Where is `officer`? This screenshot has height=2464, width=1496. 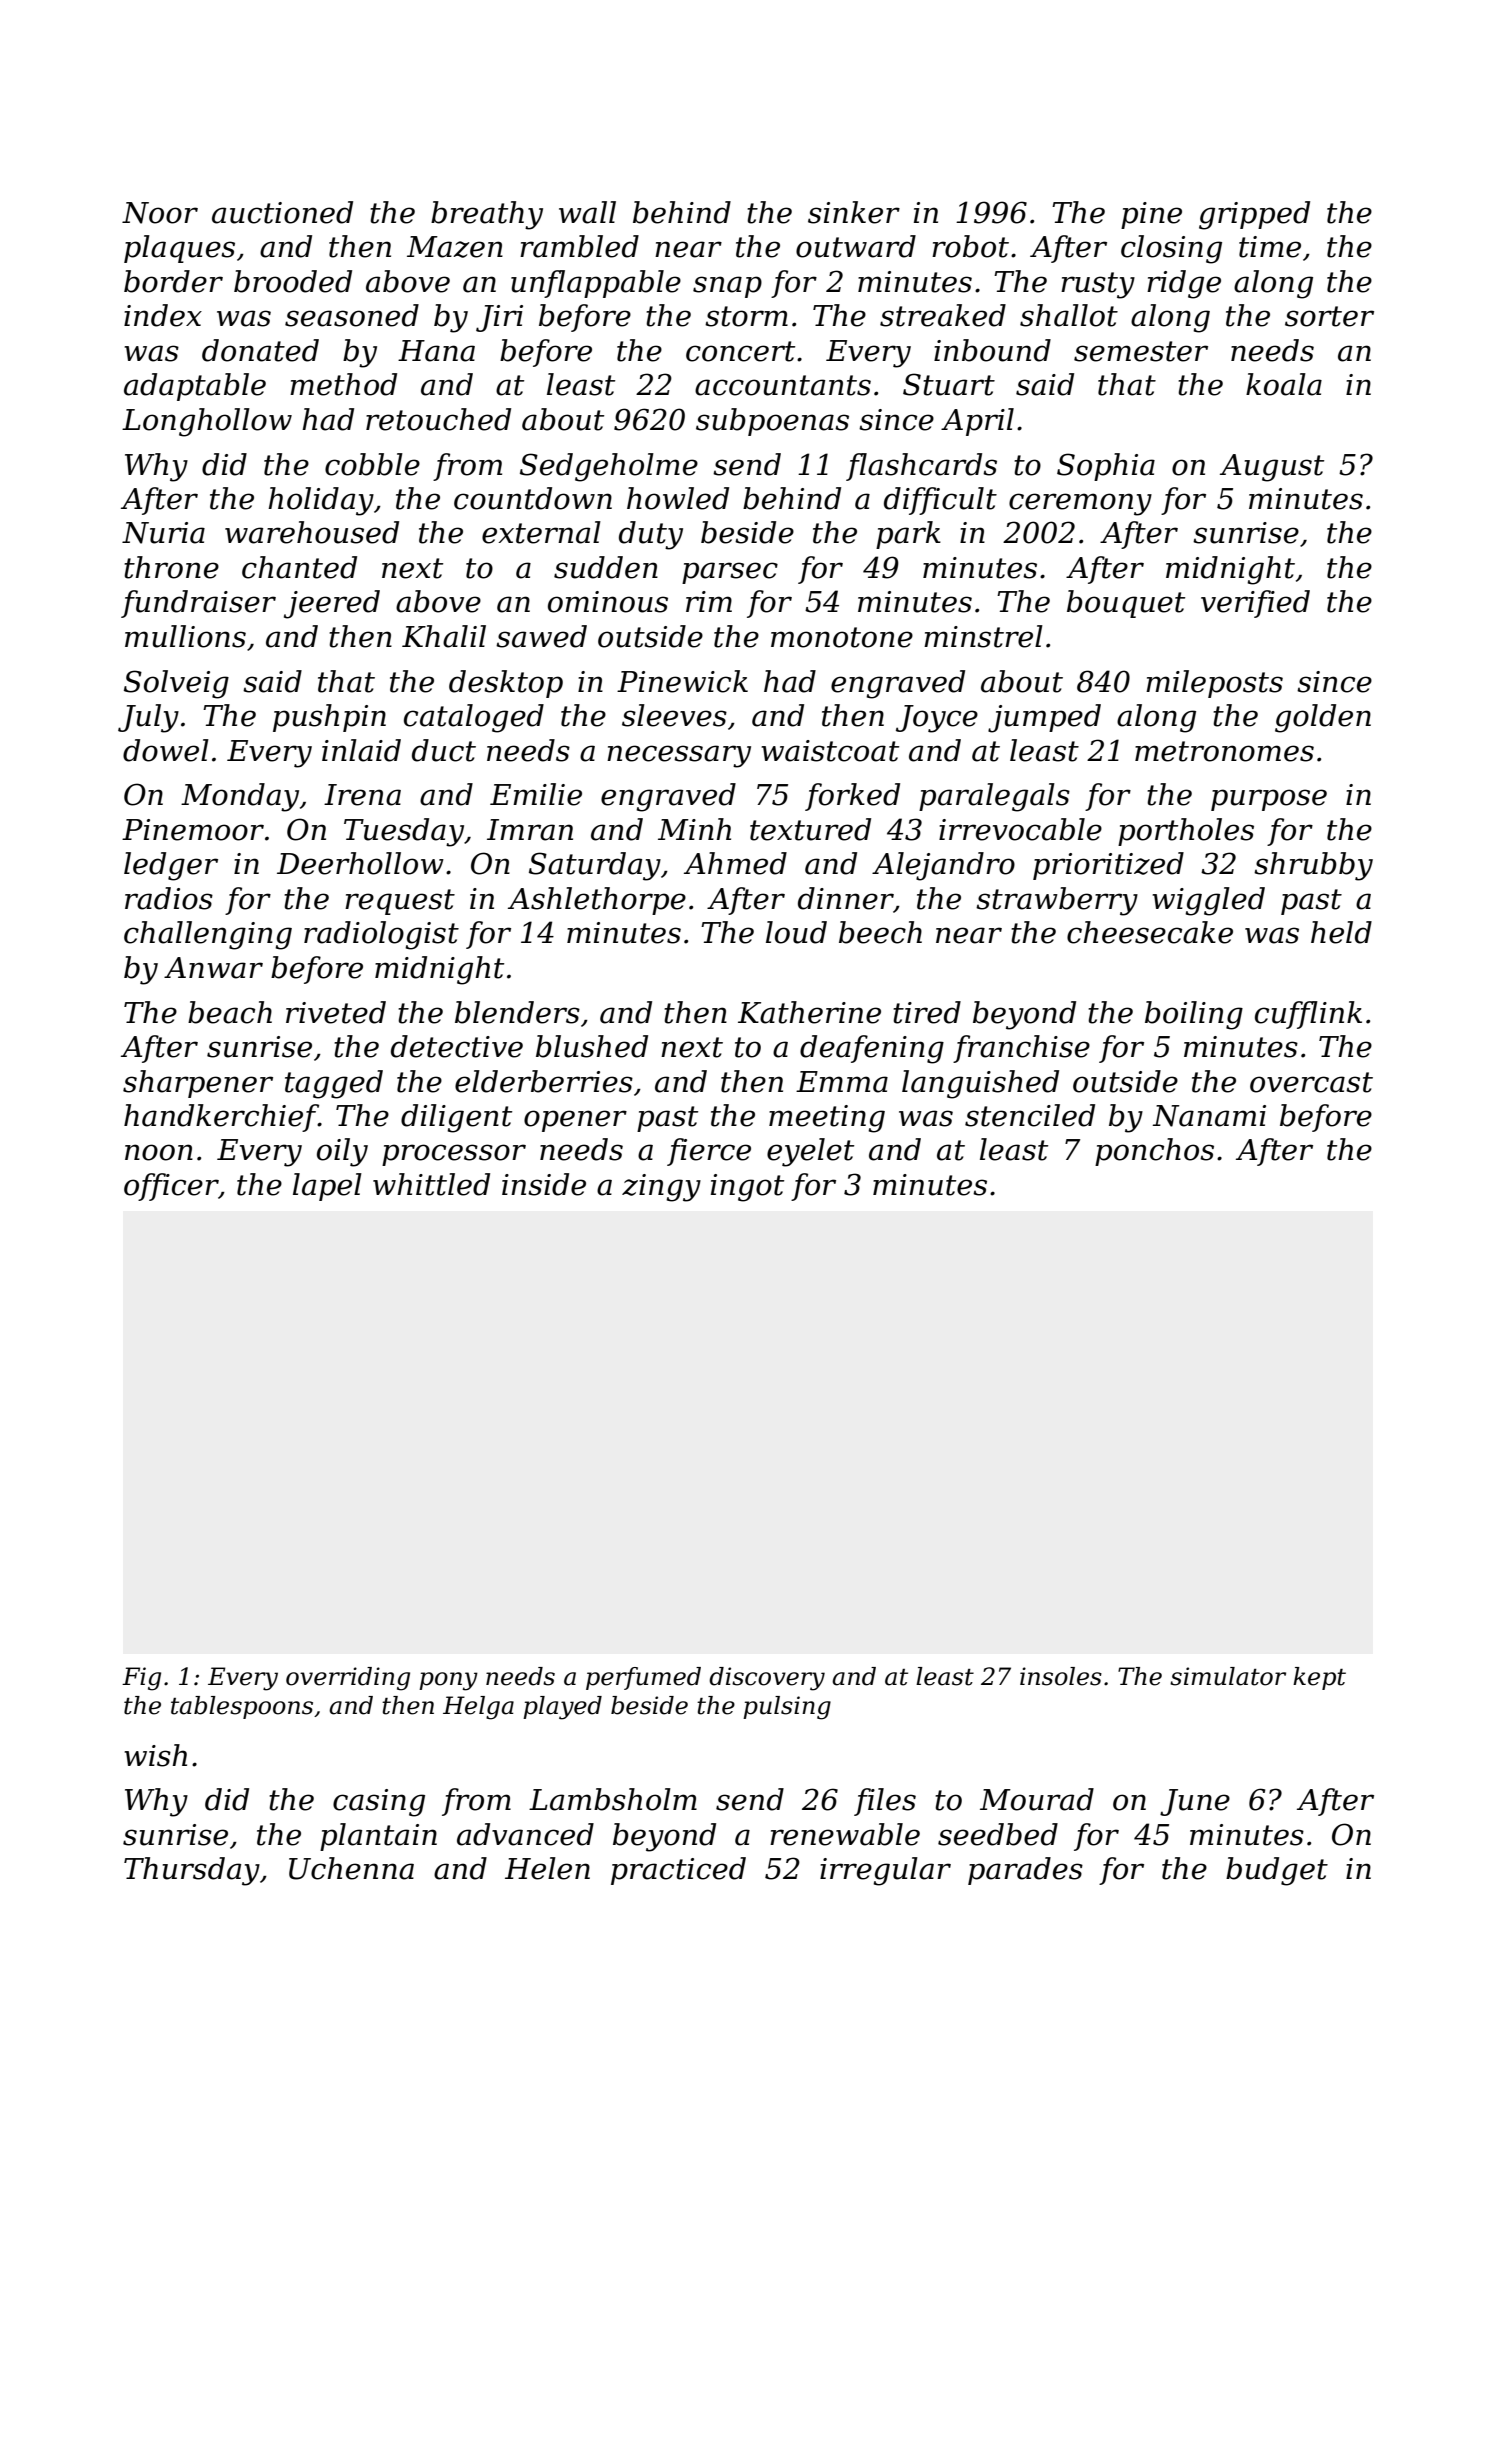
officer is located at coordinates (171, 1187).
